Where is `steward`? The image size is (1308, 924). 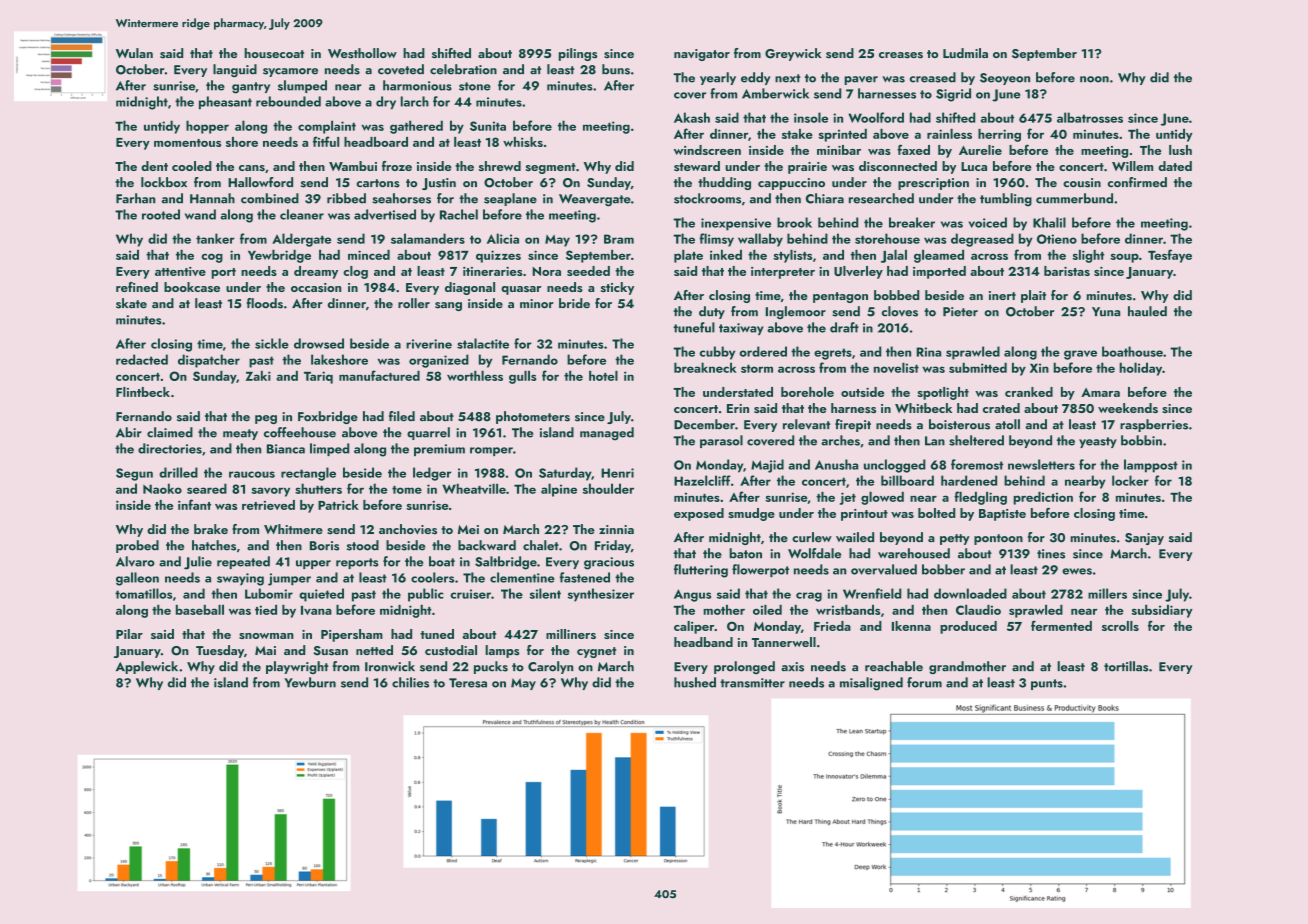
steward is located at coordinates (697, 166).
